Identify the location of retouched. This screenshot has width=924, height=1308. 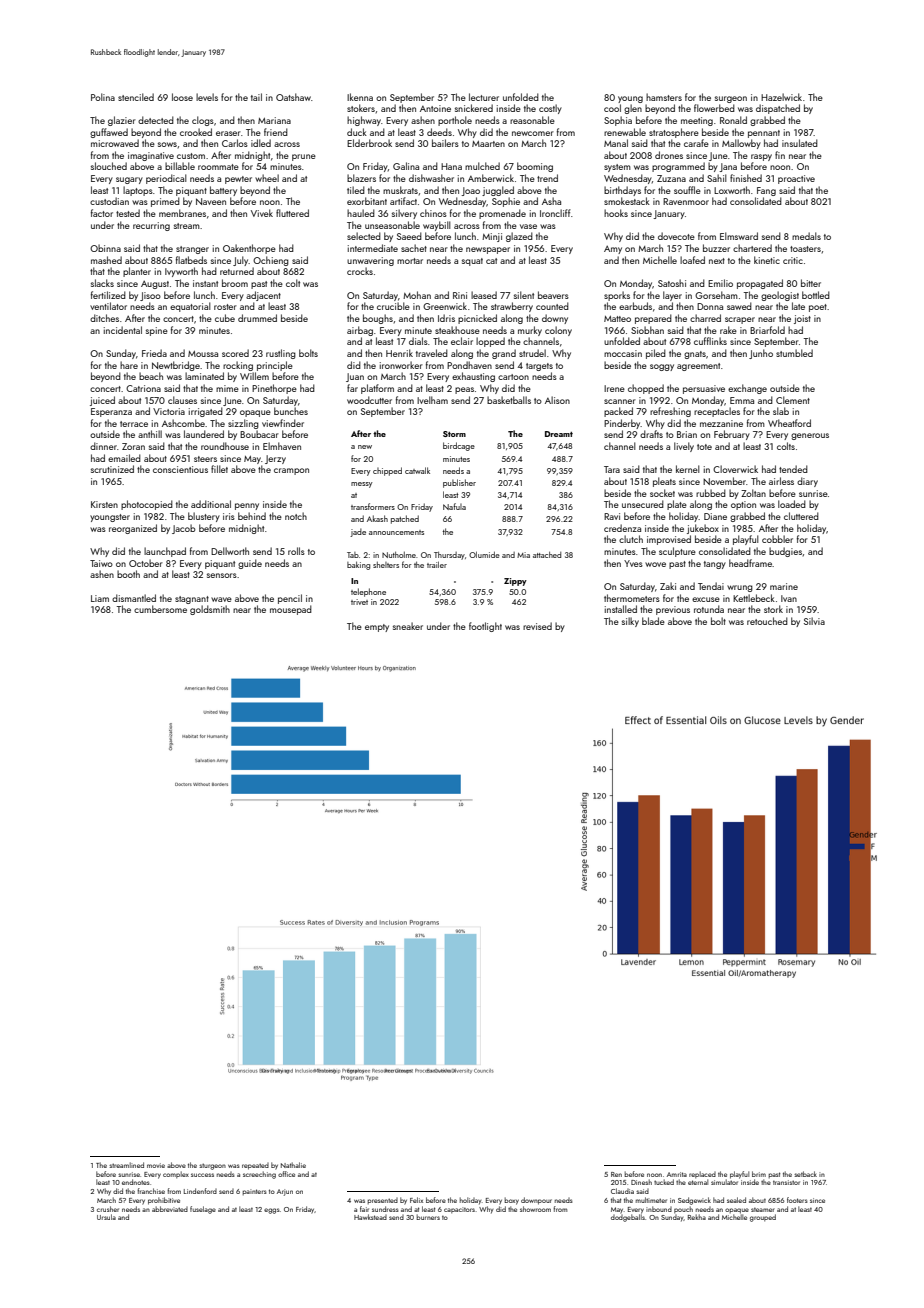
(767, 621).
